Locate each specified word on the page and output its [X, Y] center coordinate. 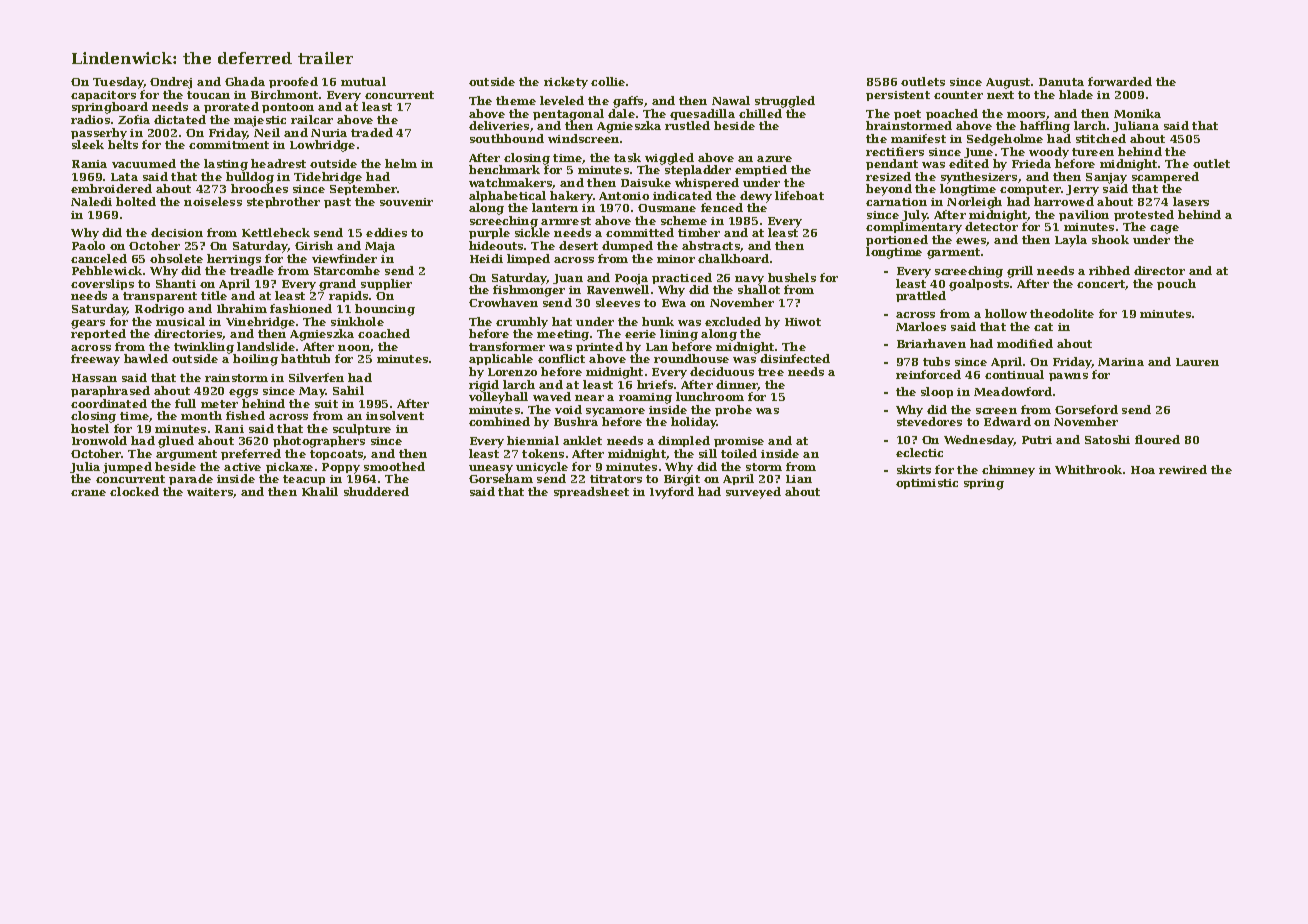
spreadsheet [591, 492]
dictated [180, 119]
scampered [1165, 177]
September [364, 190]
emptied [761, 170]
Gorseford [1086, 409]
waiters [210, 492]
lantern [555, 207]
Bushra [576, 422]
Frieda [1031, 163]
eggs [243, 393]
